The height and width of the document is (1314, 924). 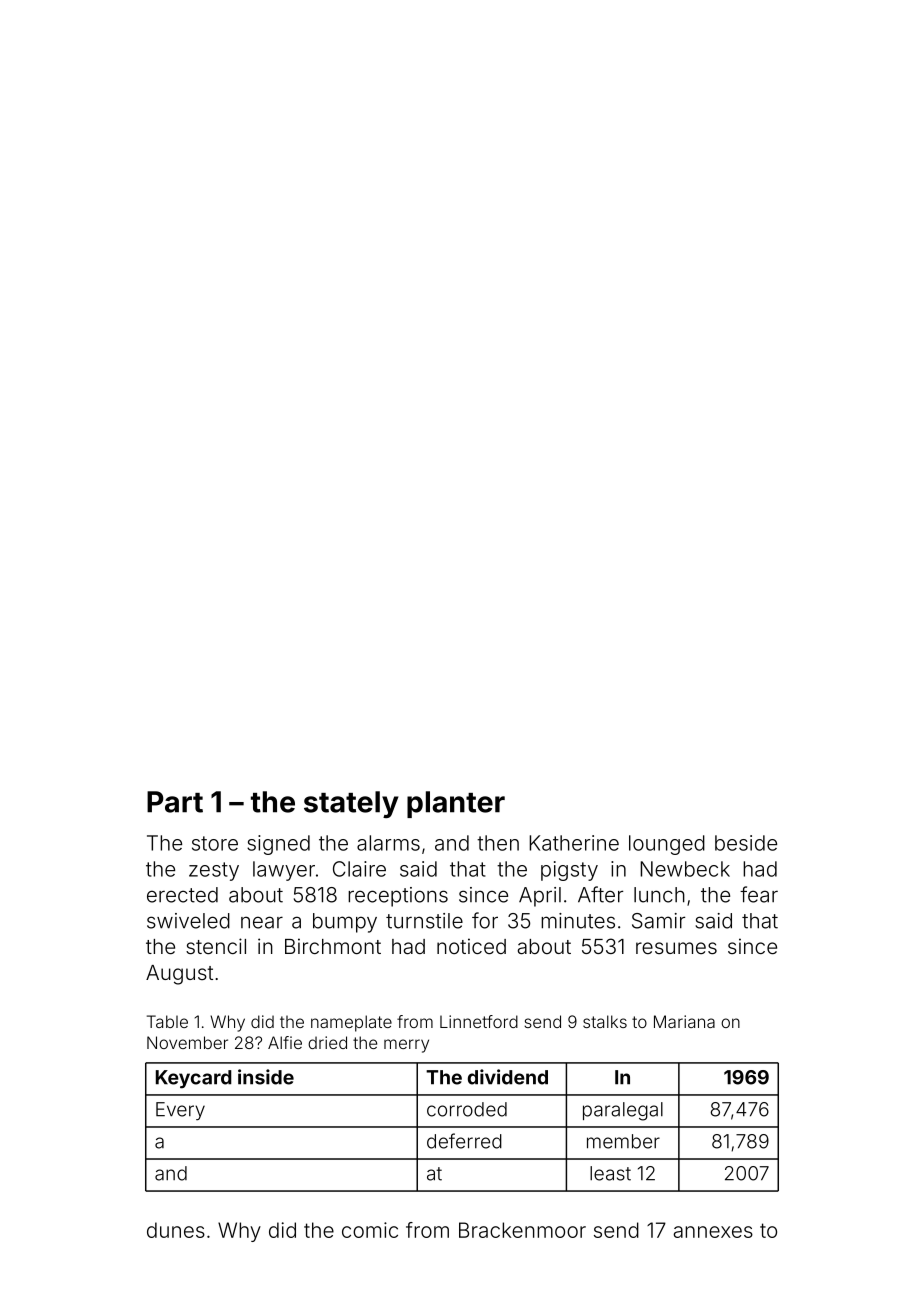 What do you see at coordinates (623, 1111) in the document?
I see `paralegal` at bounding box center [623, 1111].
